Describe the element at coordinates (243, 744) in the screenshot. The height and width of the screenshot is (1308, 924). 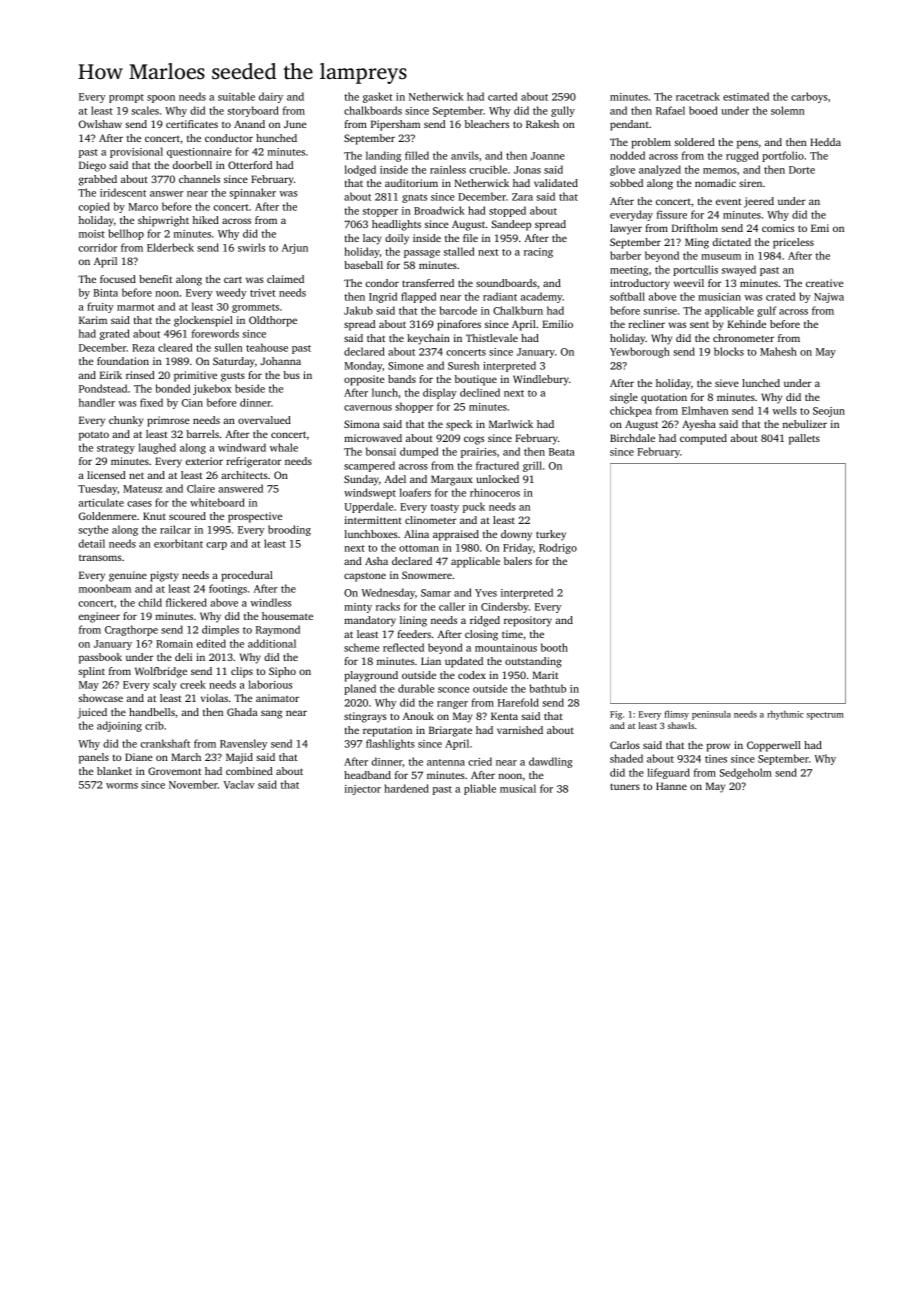
I see `Ravensley` at that location.
